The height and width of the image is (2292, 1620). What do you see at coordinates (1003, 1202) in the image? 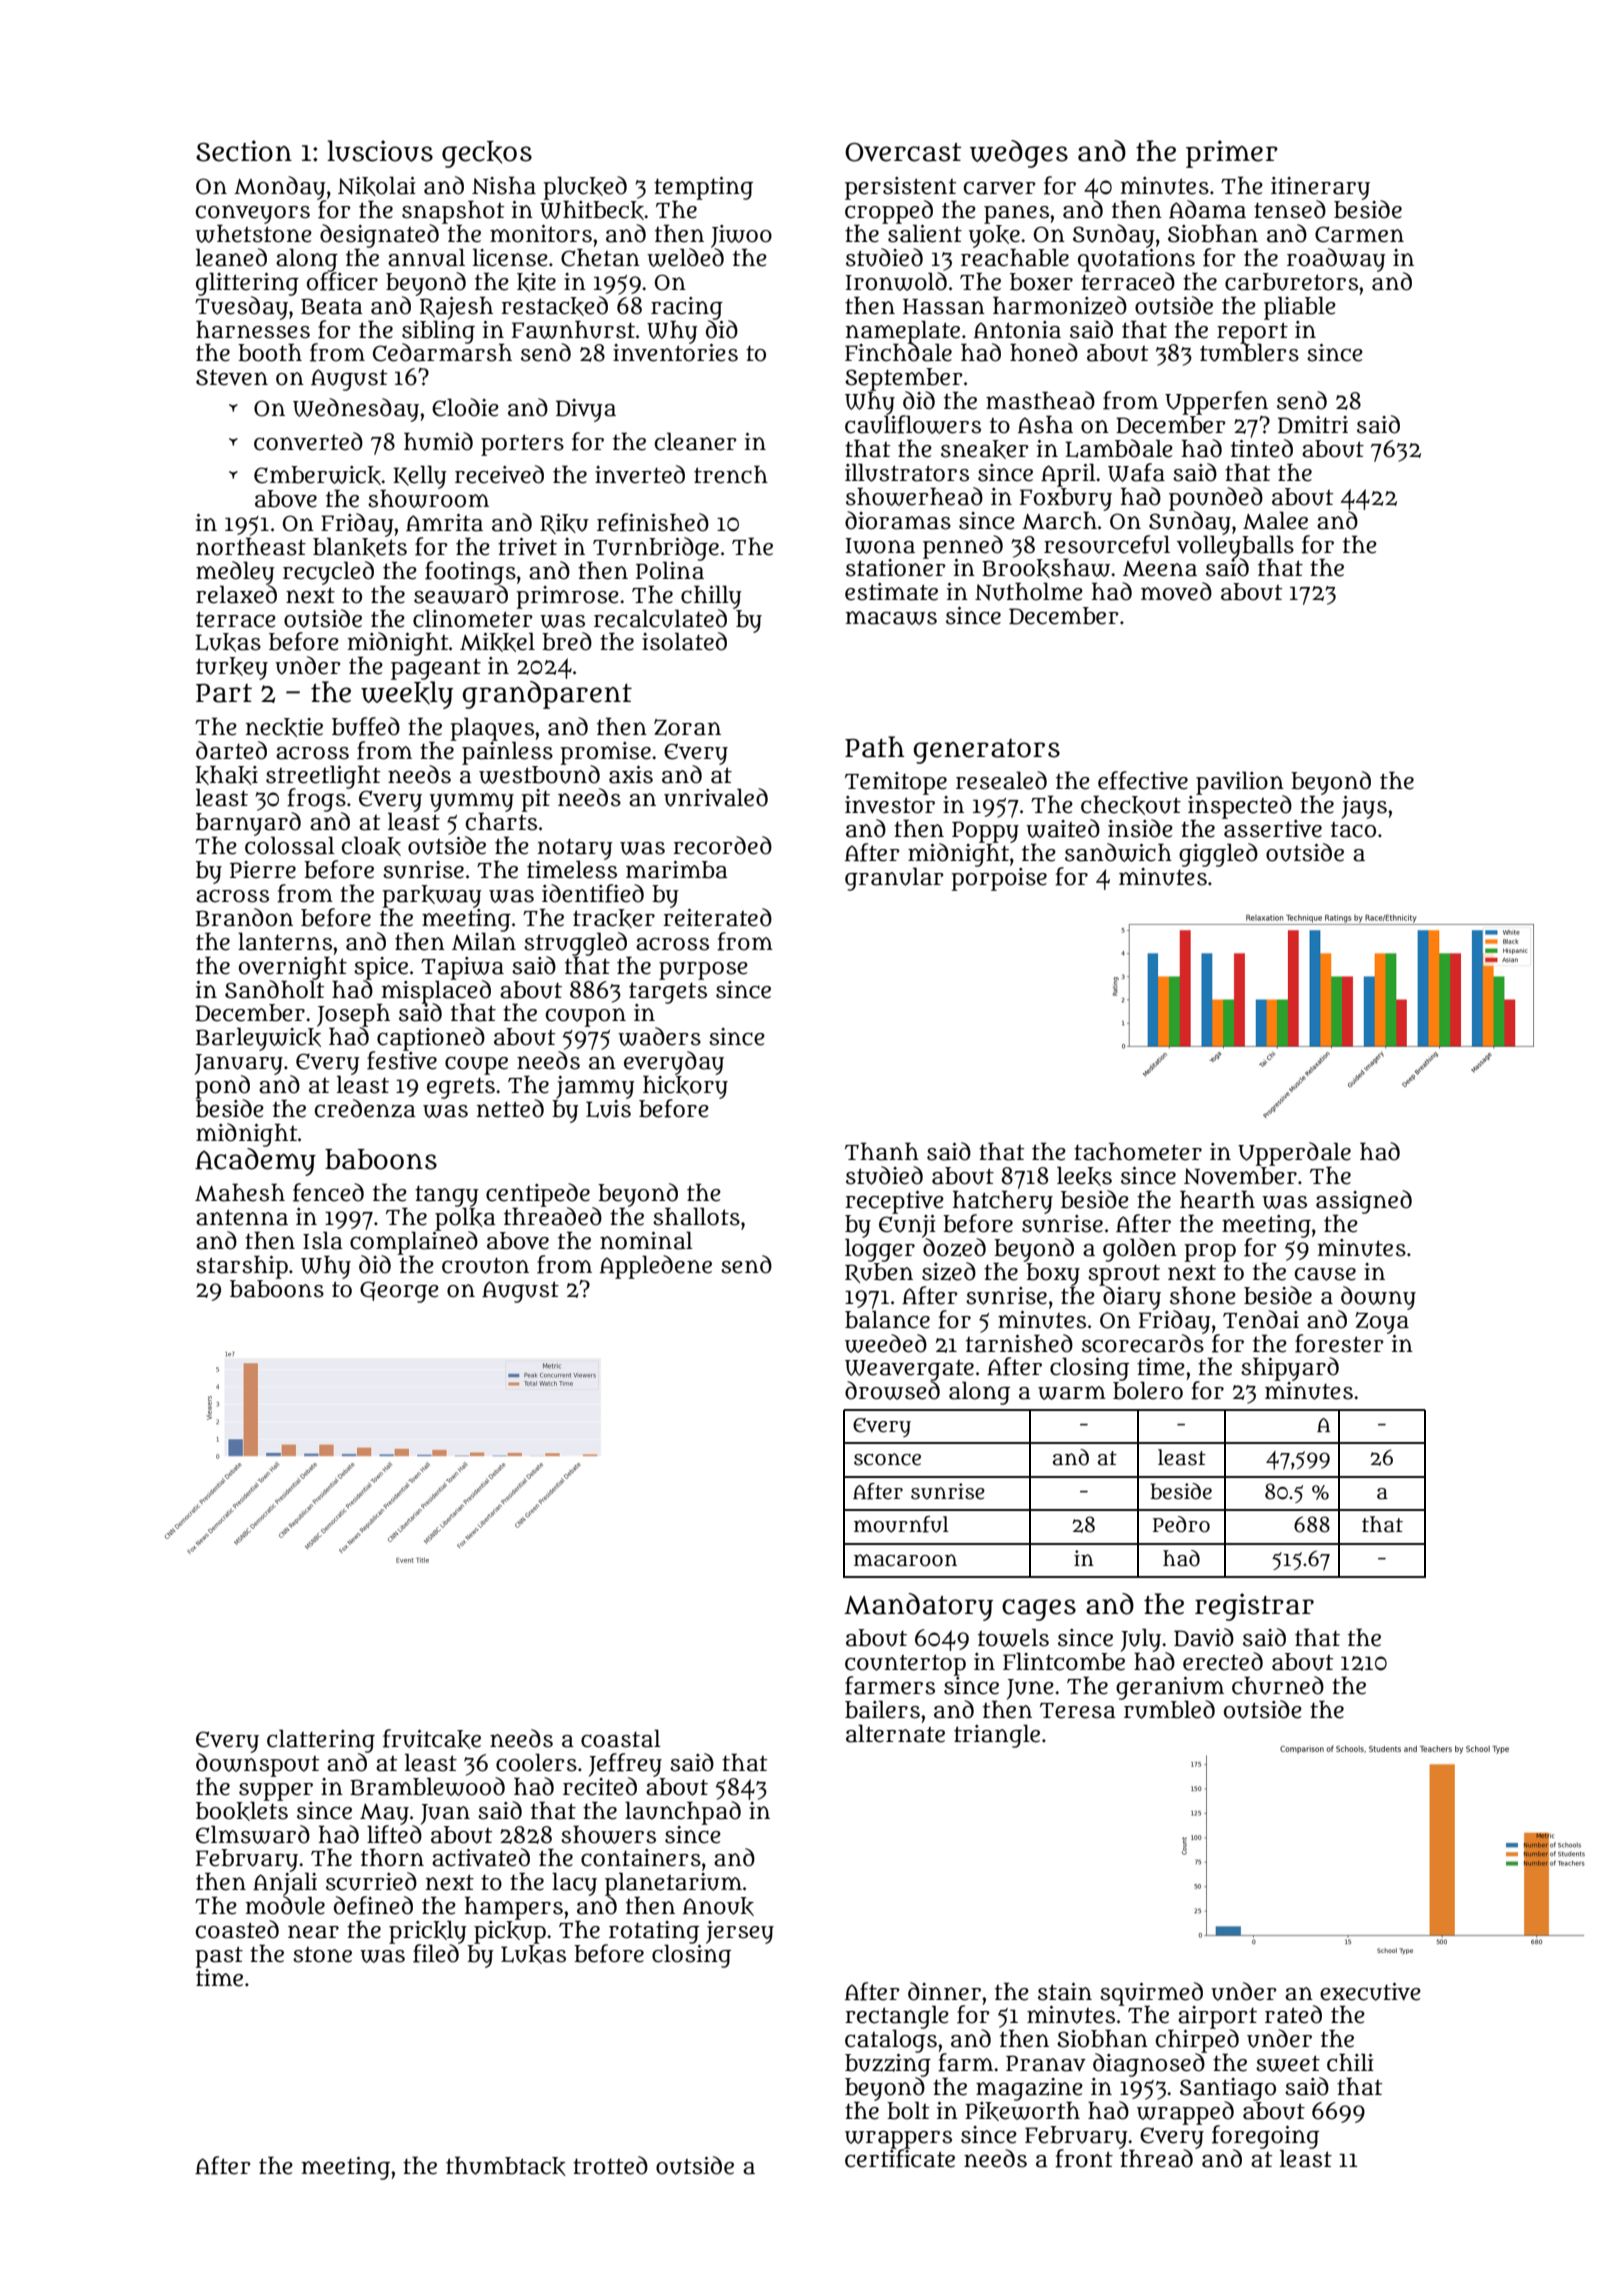
I see `hatchery` at bounding box center [1003, 1202].
